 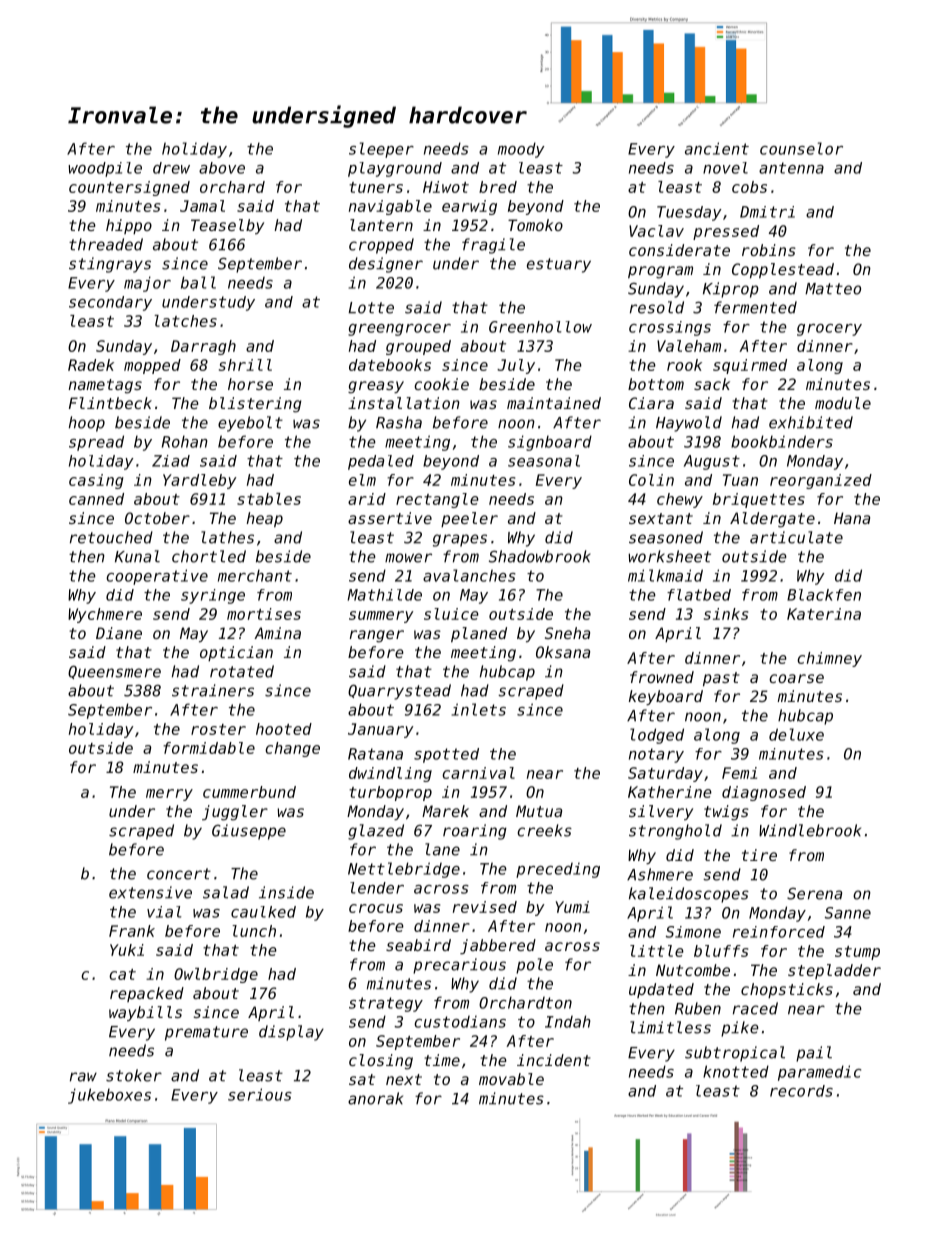 I want to click on cookie, so click(x=441, y=384).
